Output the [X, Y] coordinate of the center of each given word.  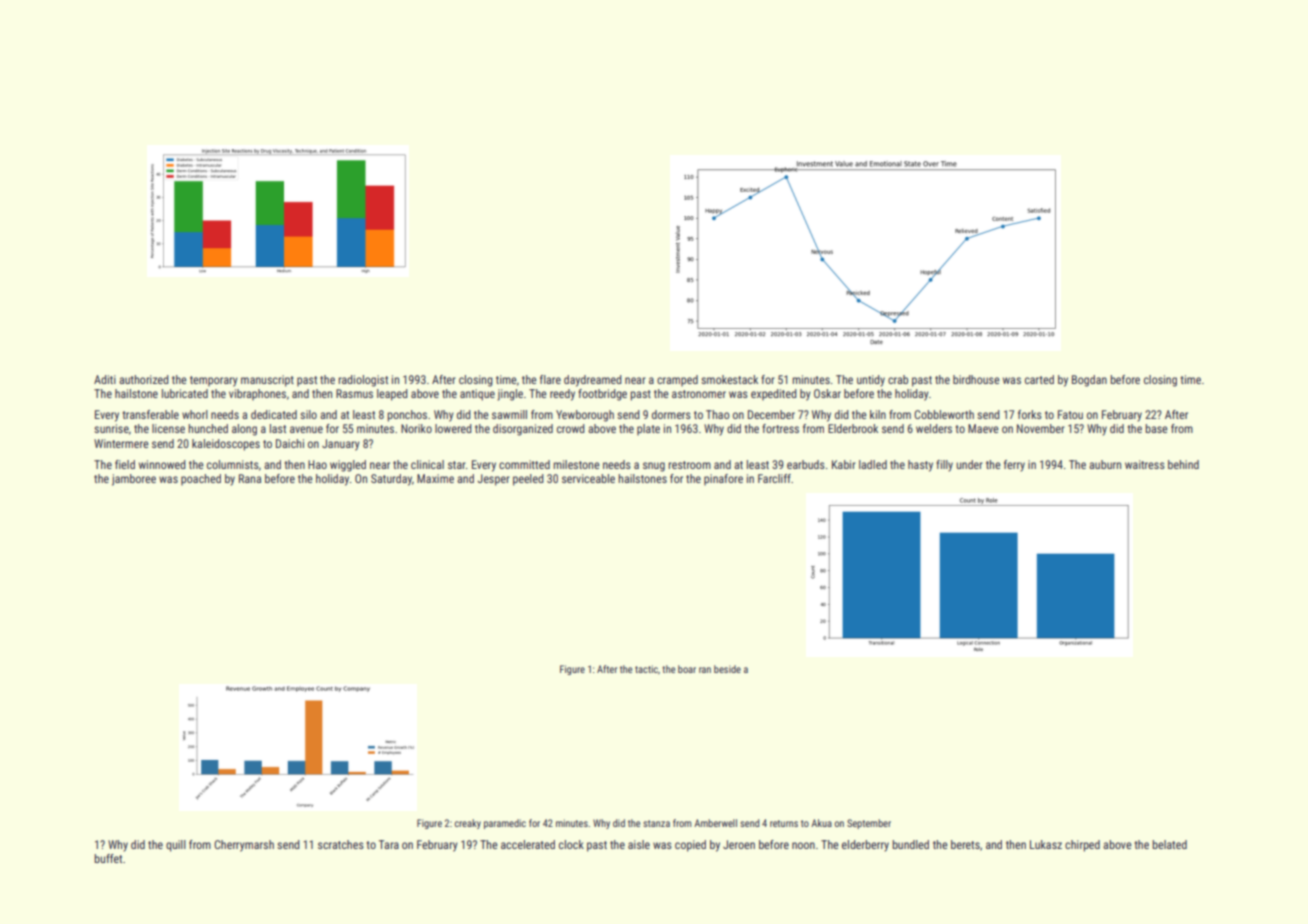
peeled [528, 480]
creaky [468, 824]
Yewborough [585, 416]
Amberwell [715, 823]
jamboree [134, 480]
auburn [1105, 464]
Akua [821, 823]
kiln [878, 414]
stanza [656, 823]
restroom [690, 465]
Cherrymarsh [244, 846]
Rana [250, 478]
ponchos [407, 416]
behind [1183, 464]
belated [1170, 844]
